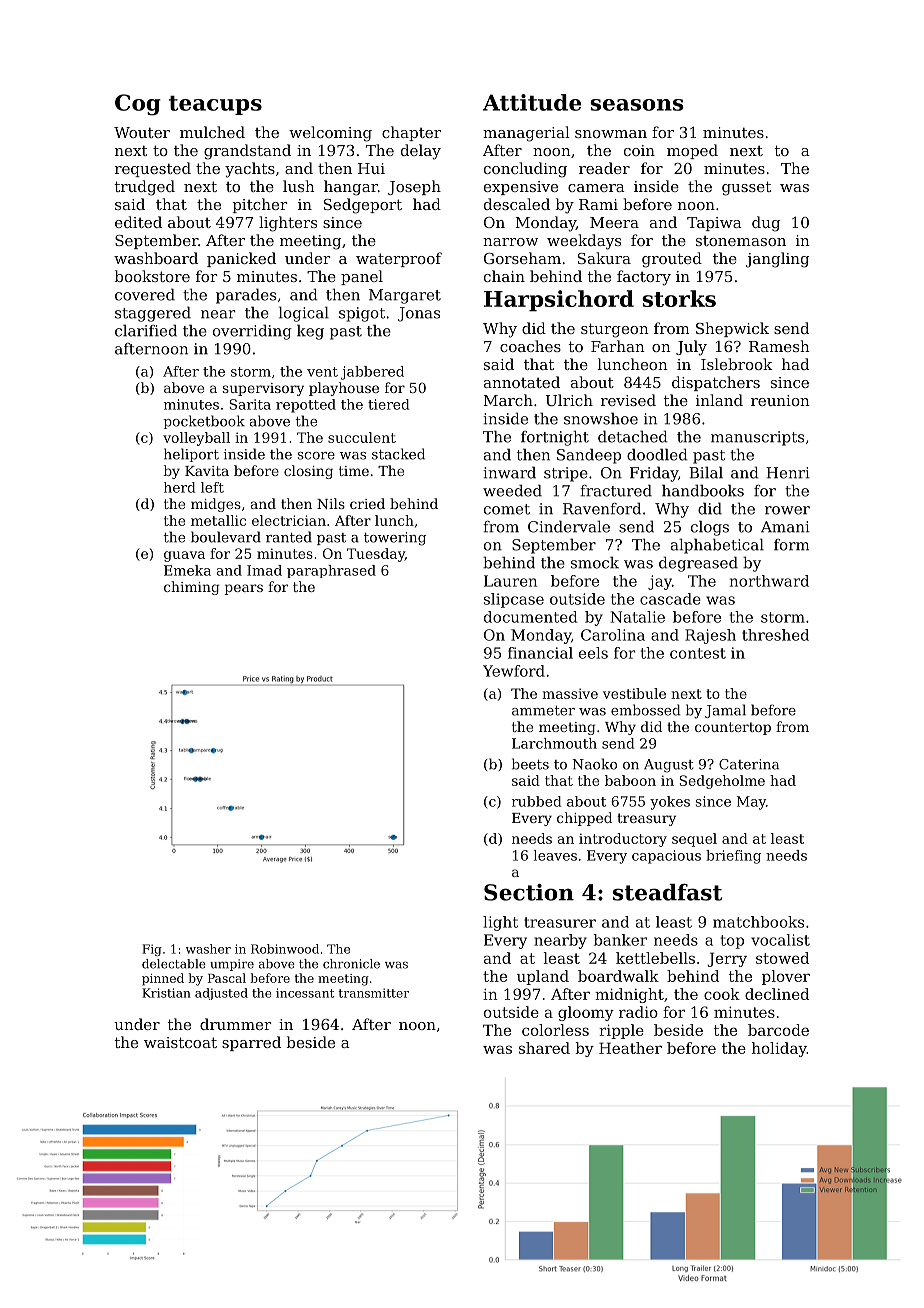 This screenshot has width=924, height=1308. What do you see at coordinates (362, 314) in the screenshot?
I see `spigot` at bounding box center [362, 314].
